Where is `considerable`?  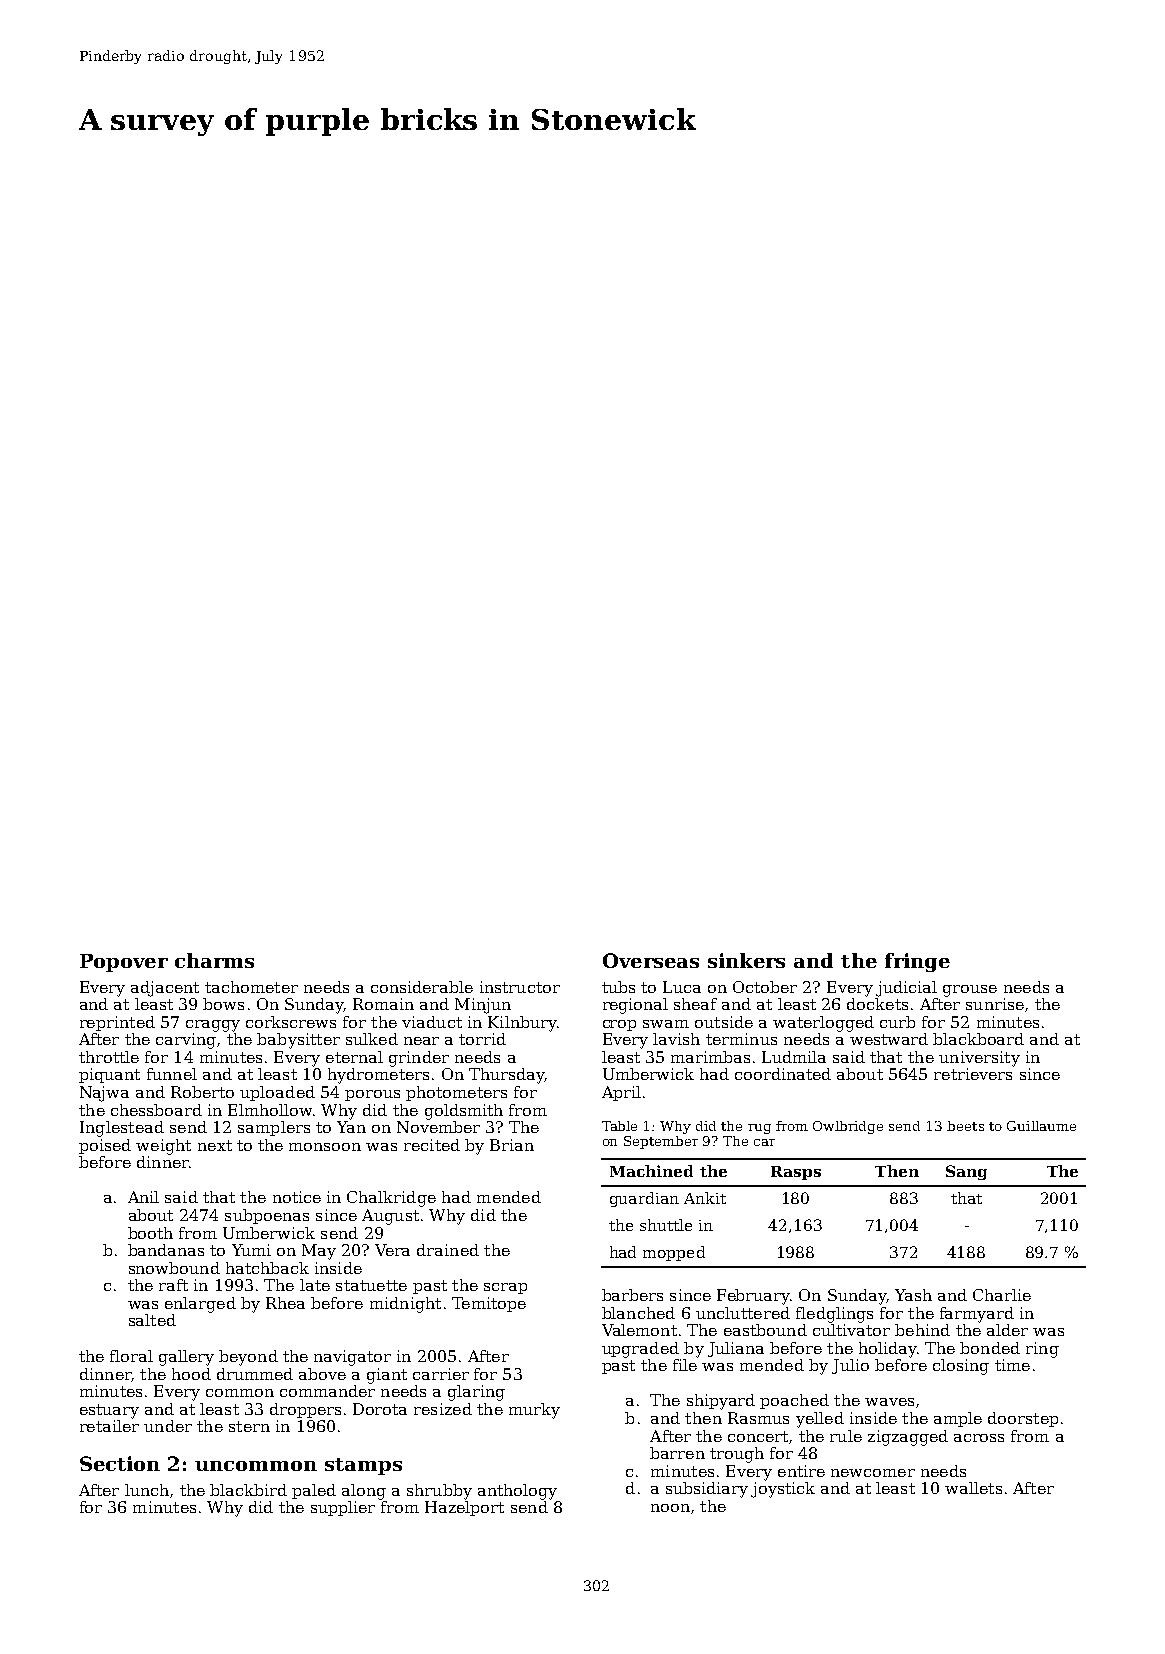
considerable is located at coordinates (422, 987).
